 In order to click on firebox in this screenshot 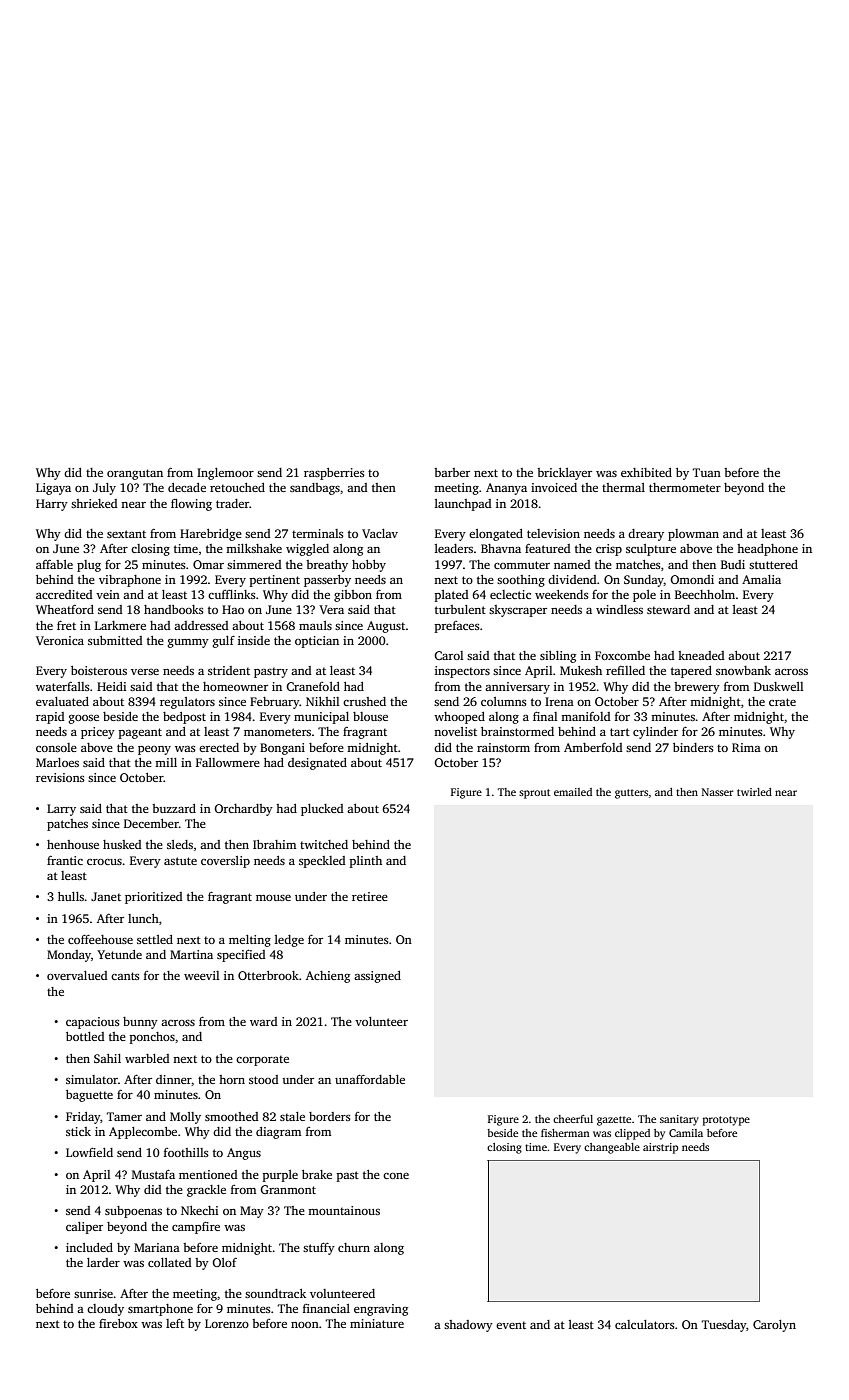, I will do `click(118, 1323)`.
